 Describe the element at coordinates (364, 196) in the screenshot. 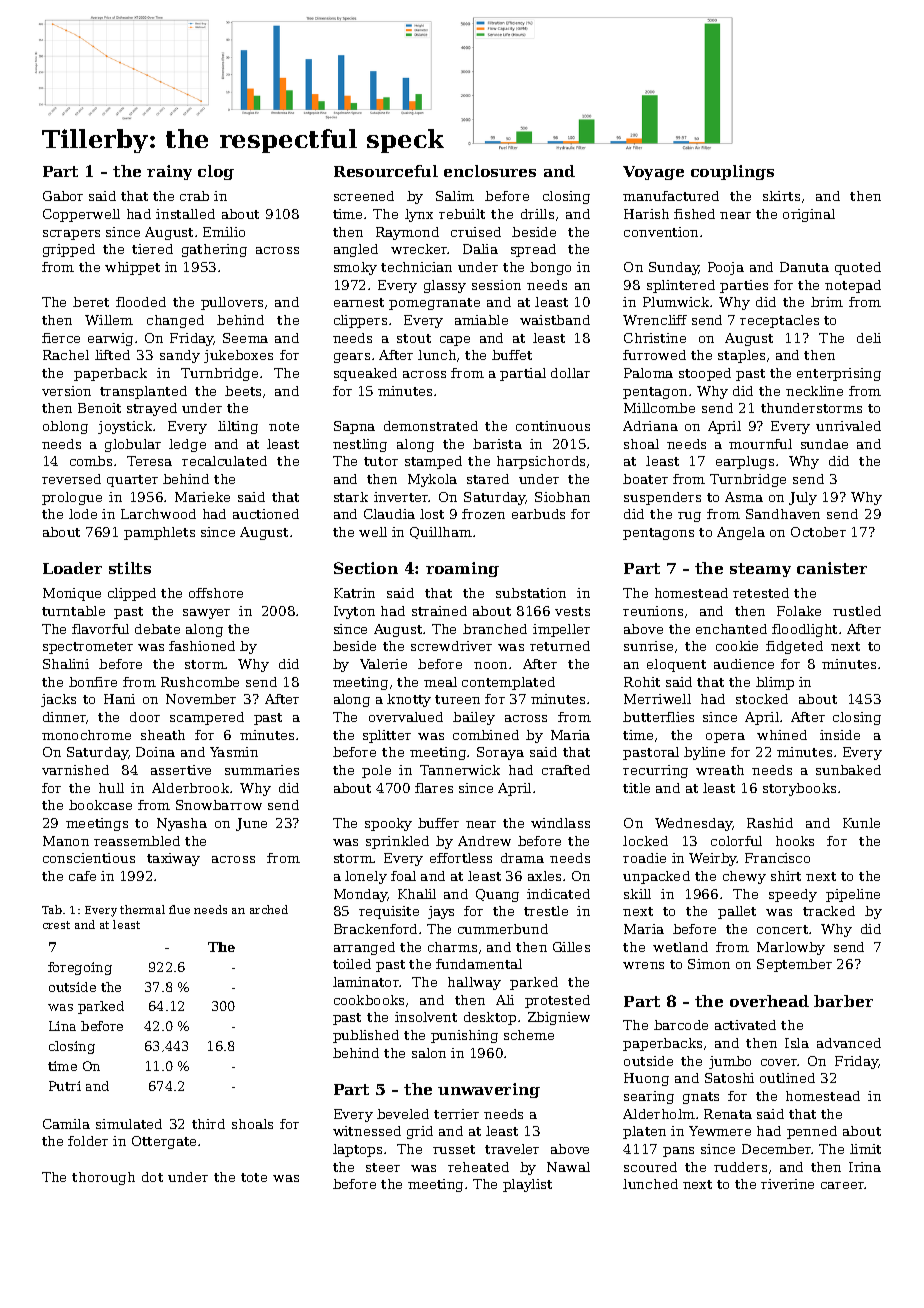

I see `screened` at that location.
